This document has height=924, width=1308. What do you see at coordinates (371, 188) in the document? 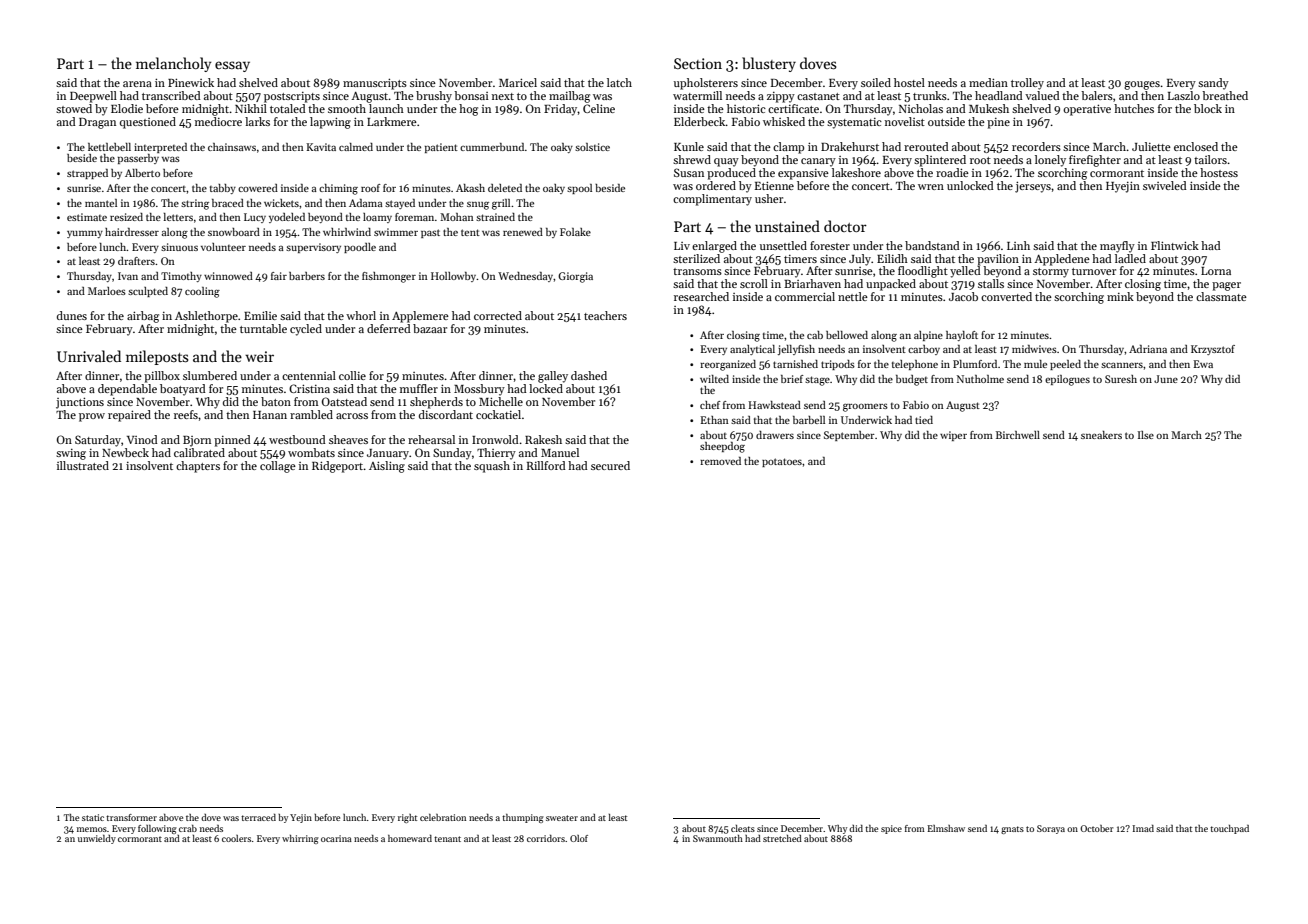
I see `roof` at bounding box center [371, 188].
